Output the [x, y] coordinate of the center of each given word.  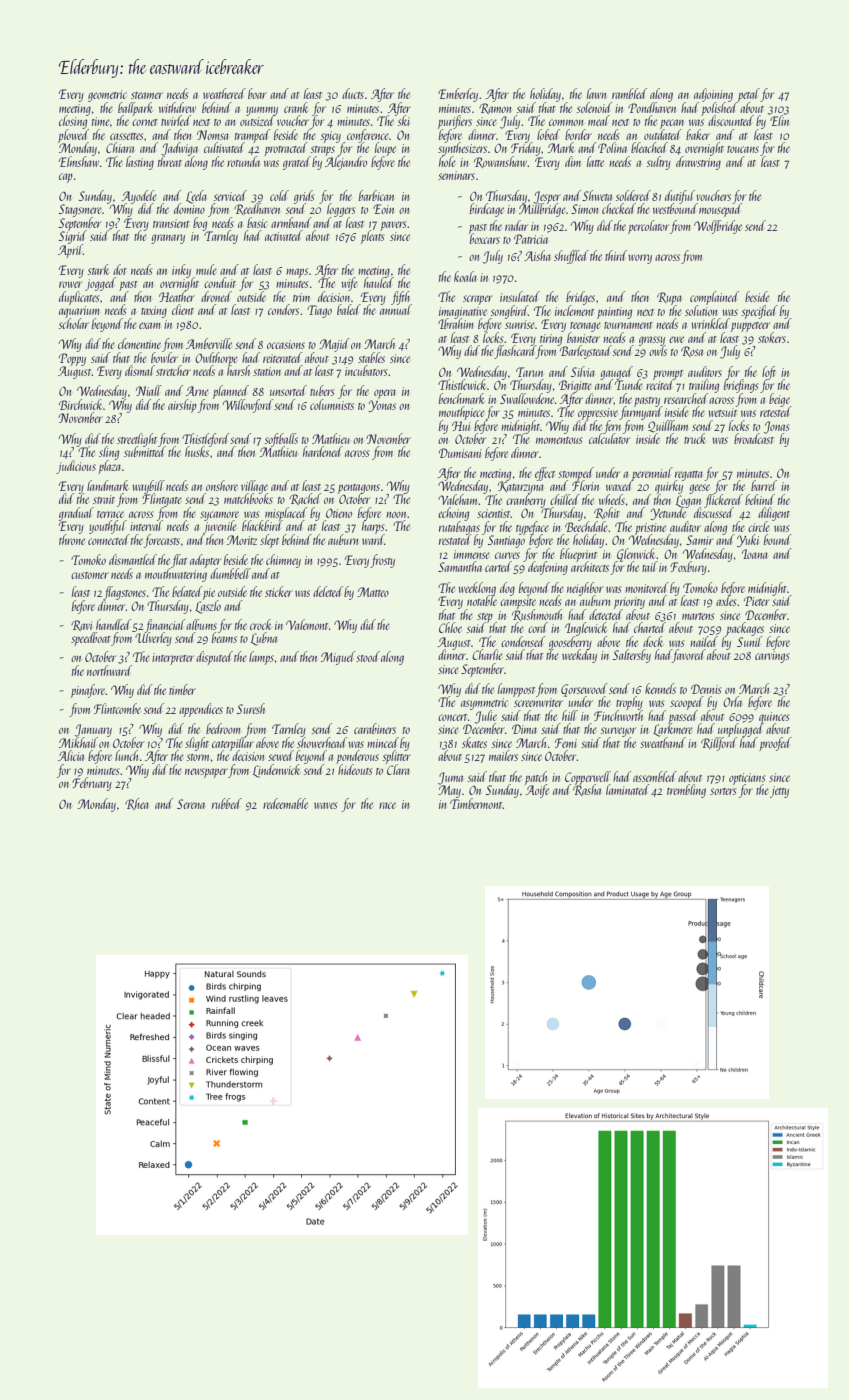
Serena [191, 804]
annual [395, 310]
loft [769, 372]
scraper [478, 300]
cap [66, 178]
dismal [140, 370]
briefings [741, 386]
